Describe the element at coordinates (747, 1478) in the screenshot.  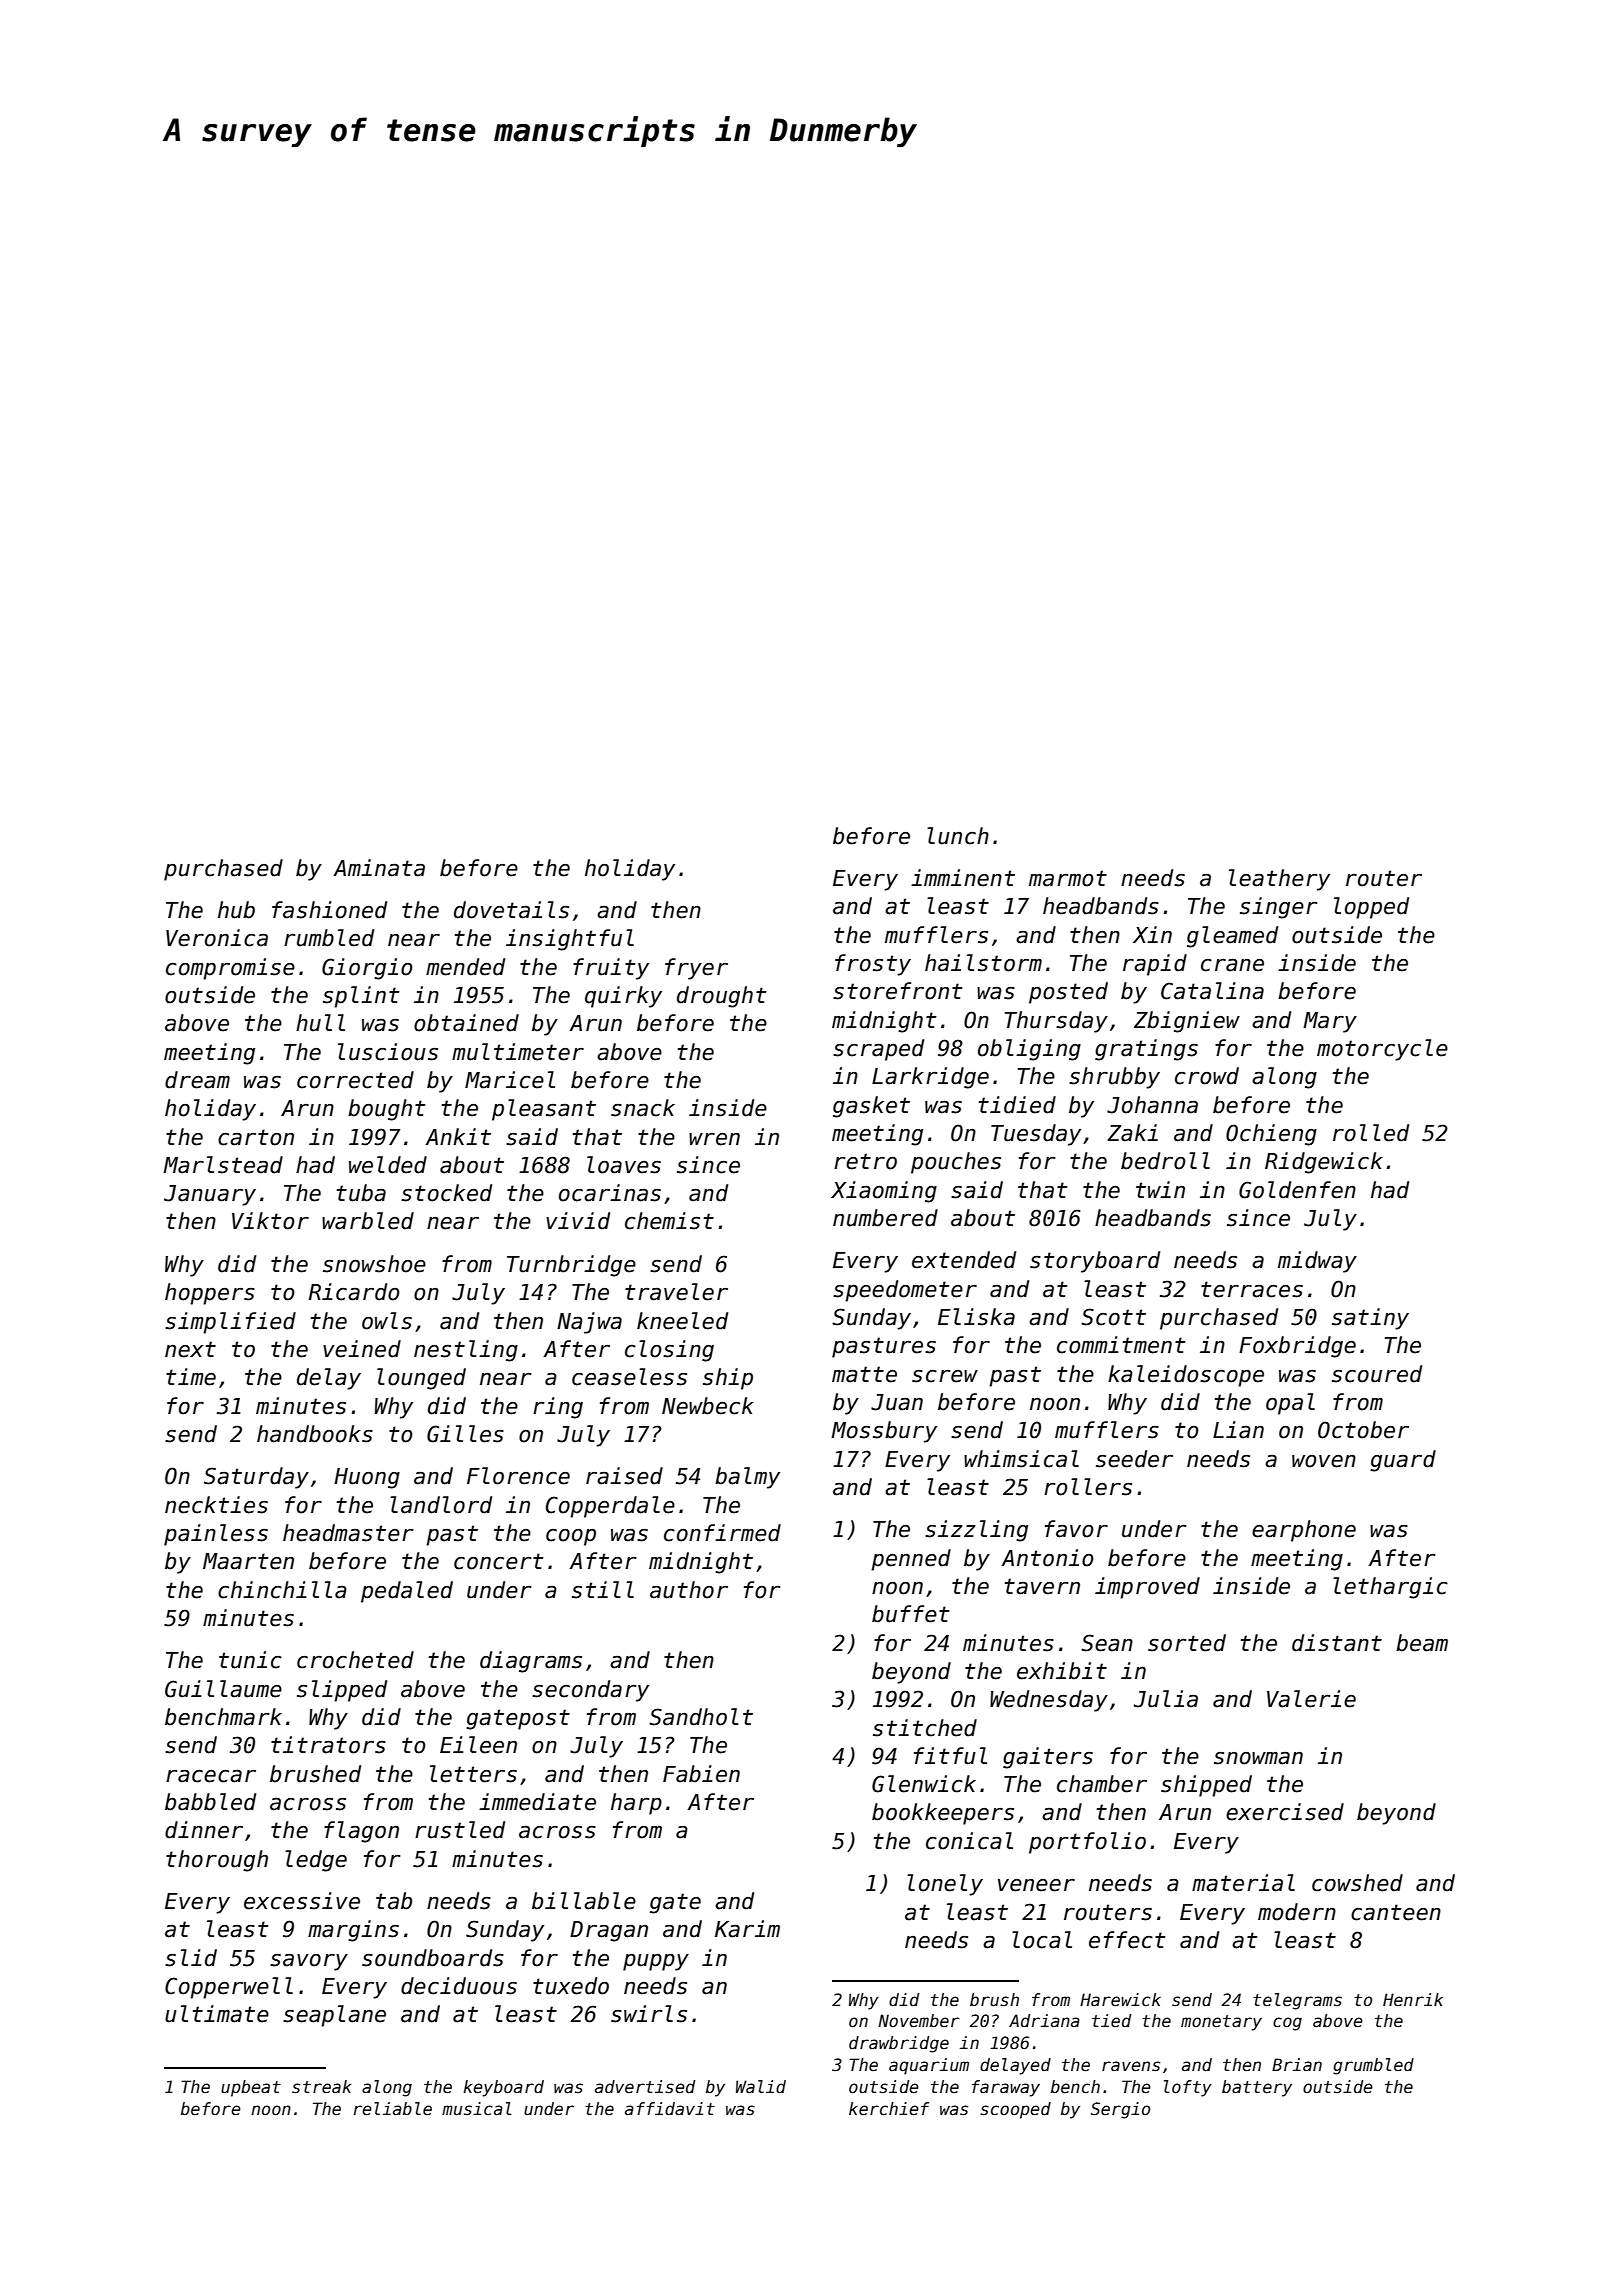
I see `balmy` at that location.
